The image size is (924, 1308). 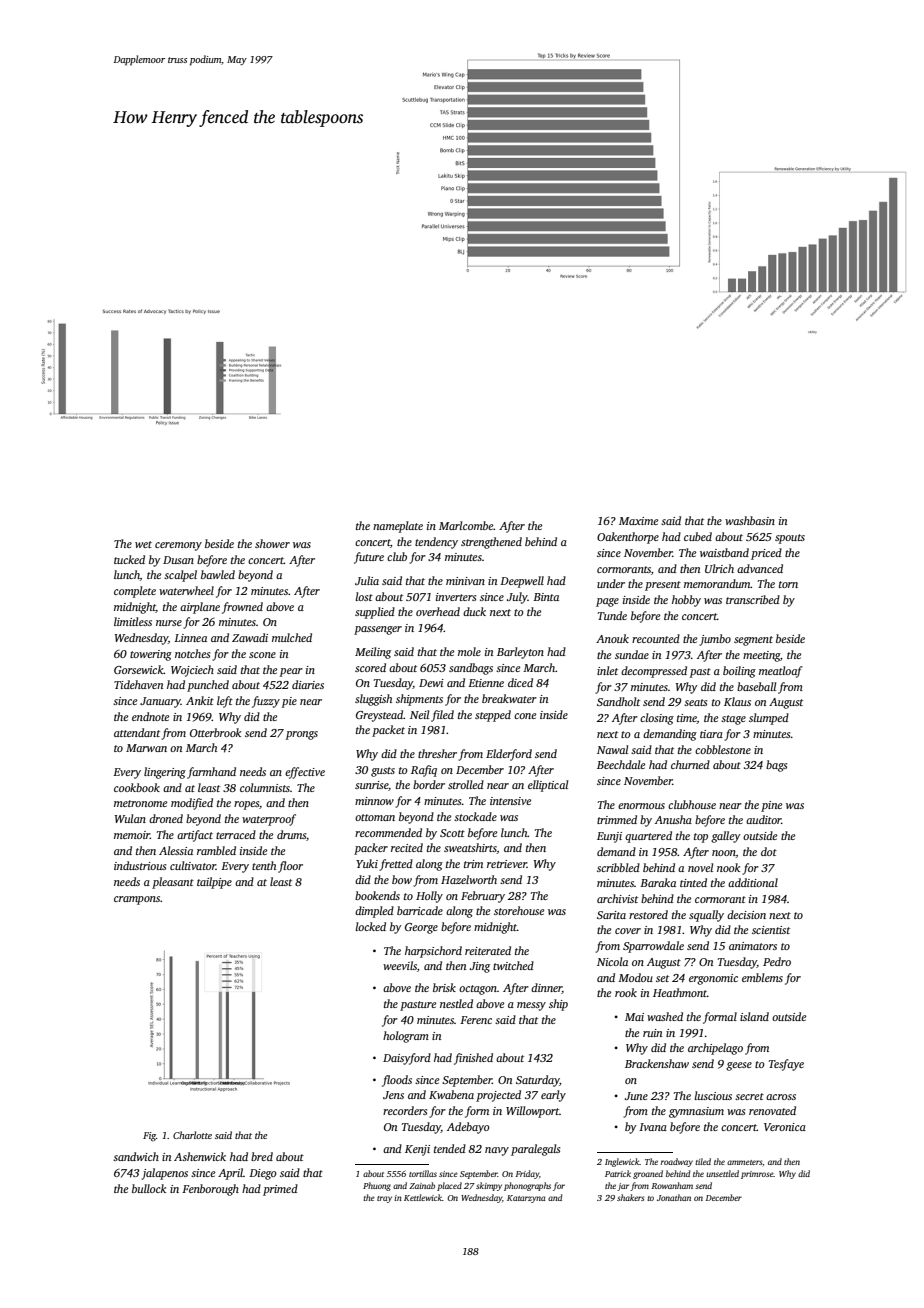 What do you see at coordinates (469, 651) in the screenshot?
I see `mole` at bounding box center [469, 651].
